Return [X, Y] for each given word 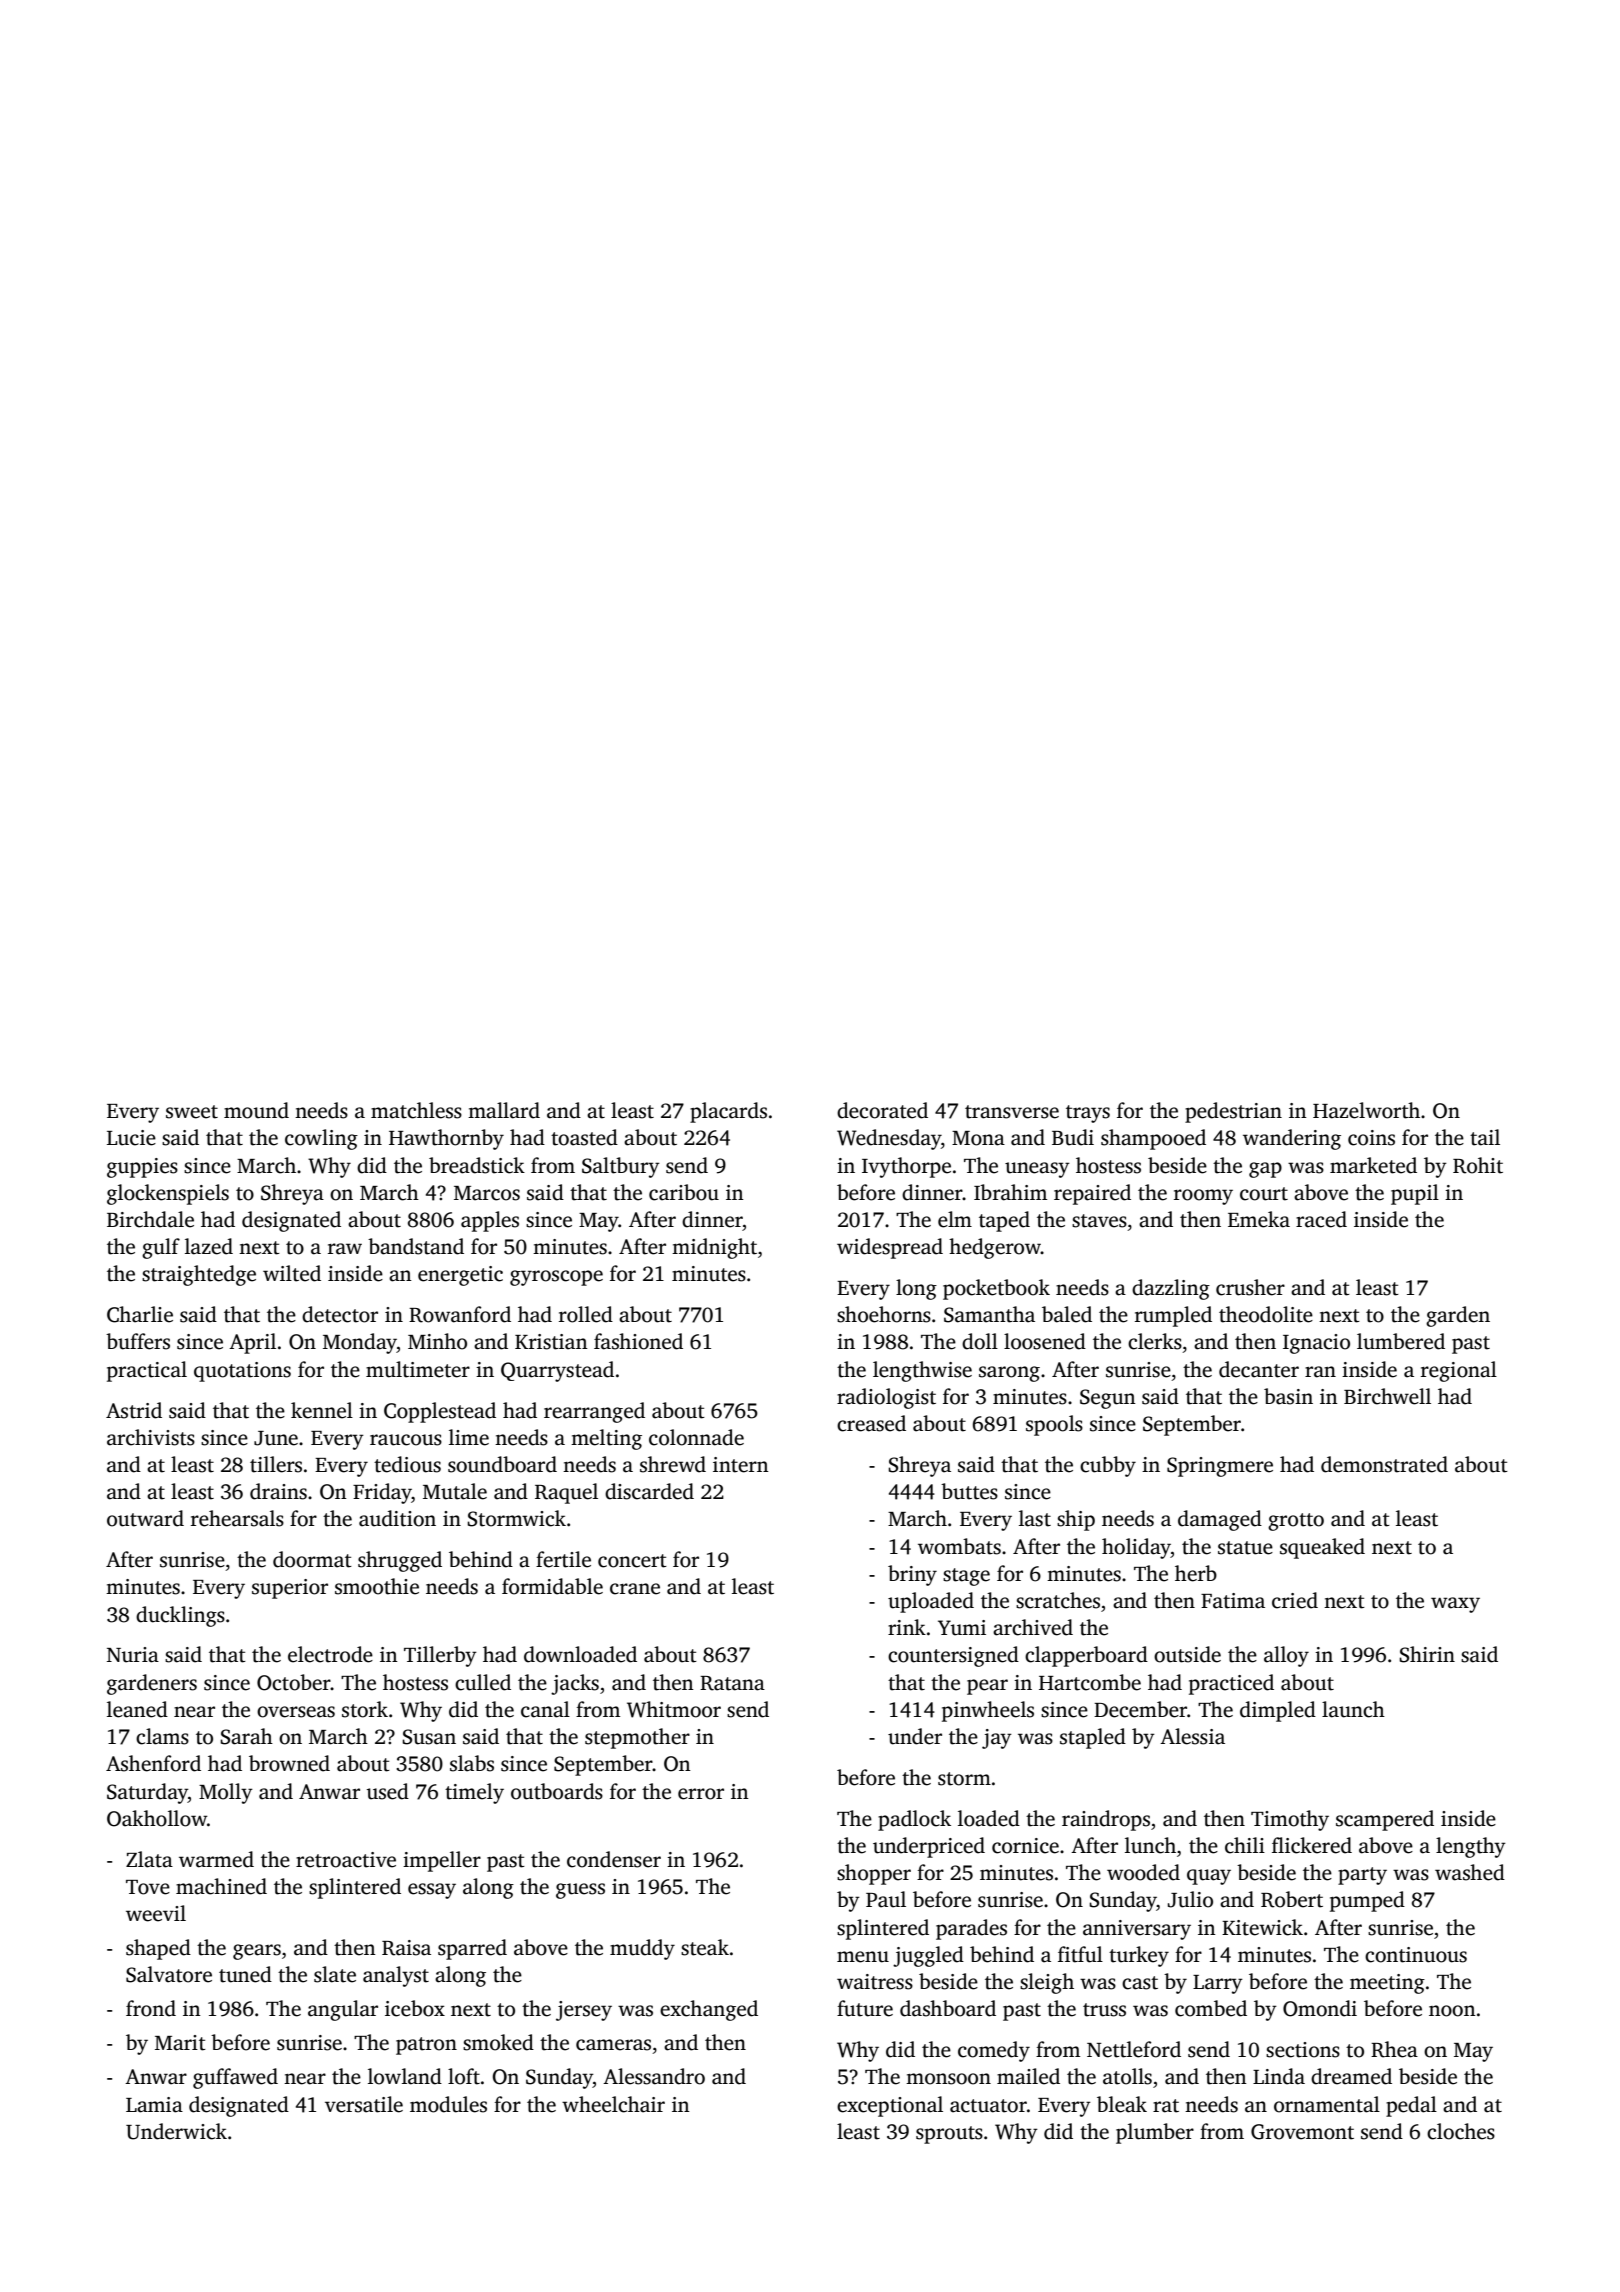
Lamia [154, 2105]
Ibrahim [1010, 1192]
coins [1371, 1138]
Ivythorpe [906, 1167]
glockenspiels [168, 1194]
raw [345, 1249]
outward [145, 1518]
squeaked [1322, 1548]
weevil [156, 1913]
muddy [642, 1949]
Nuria [133, 1655]
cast [1140, 1983]
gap [1265, 1170]
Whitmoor [674, 1709]
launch [1353, 1709]
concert [632, 1561]
